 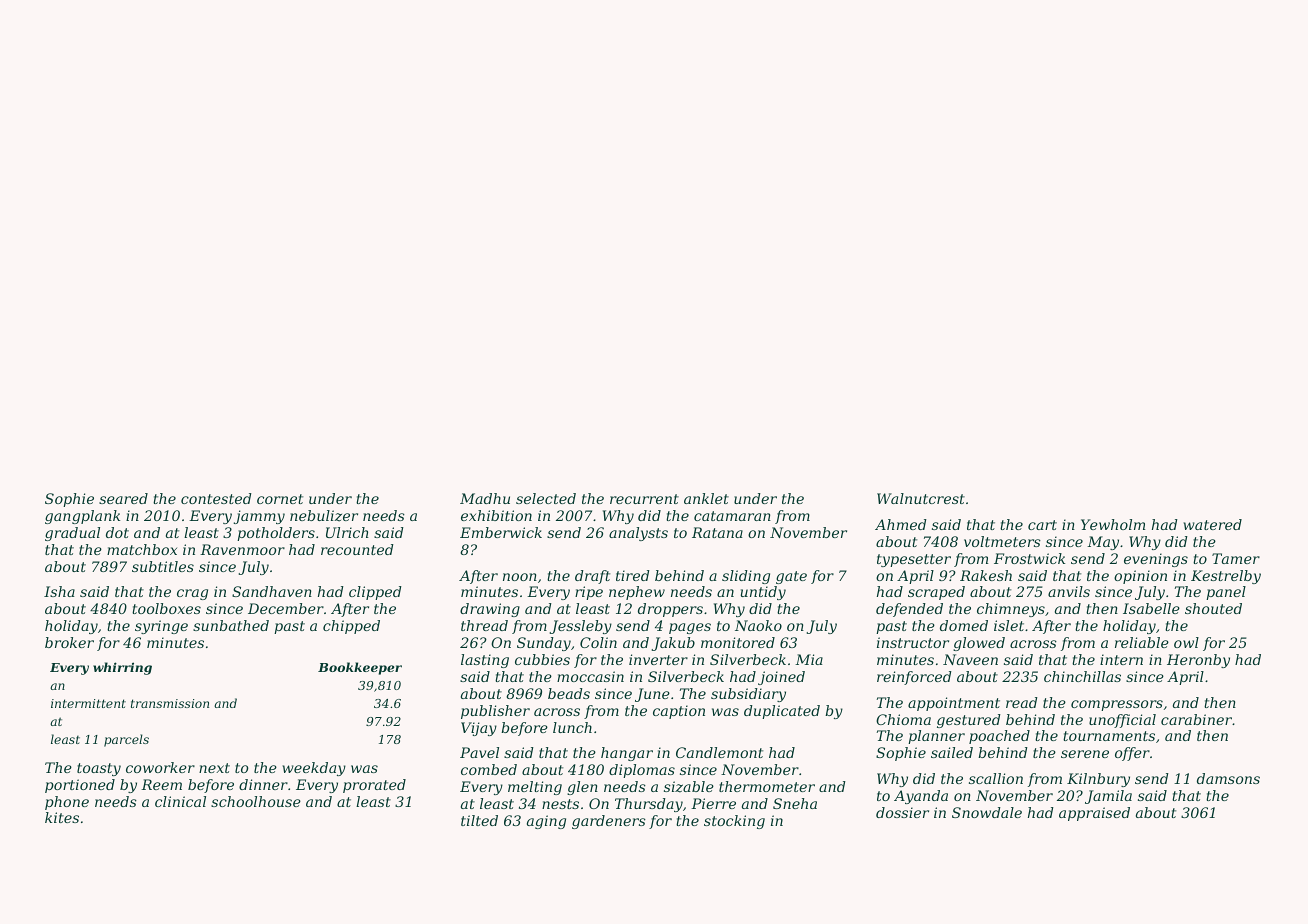 What do you see at coordinates (501, 532) in the image?
I see `Emberwick` at bounding box center [501, 532].
